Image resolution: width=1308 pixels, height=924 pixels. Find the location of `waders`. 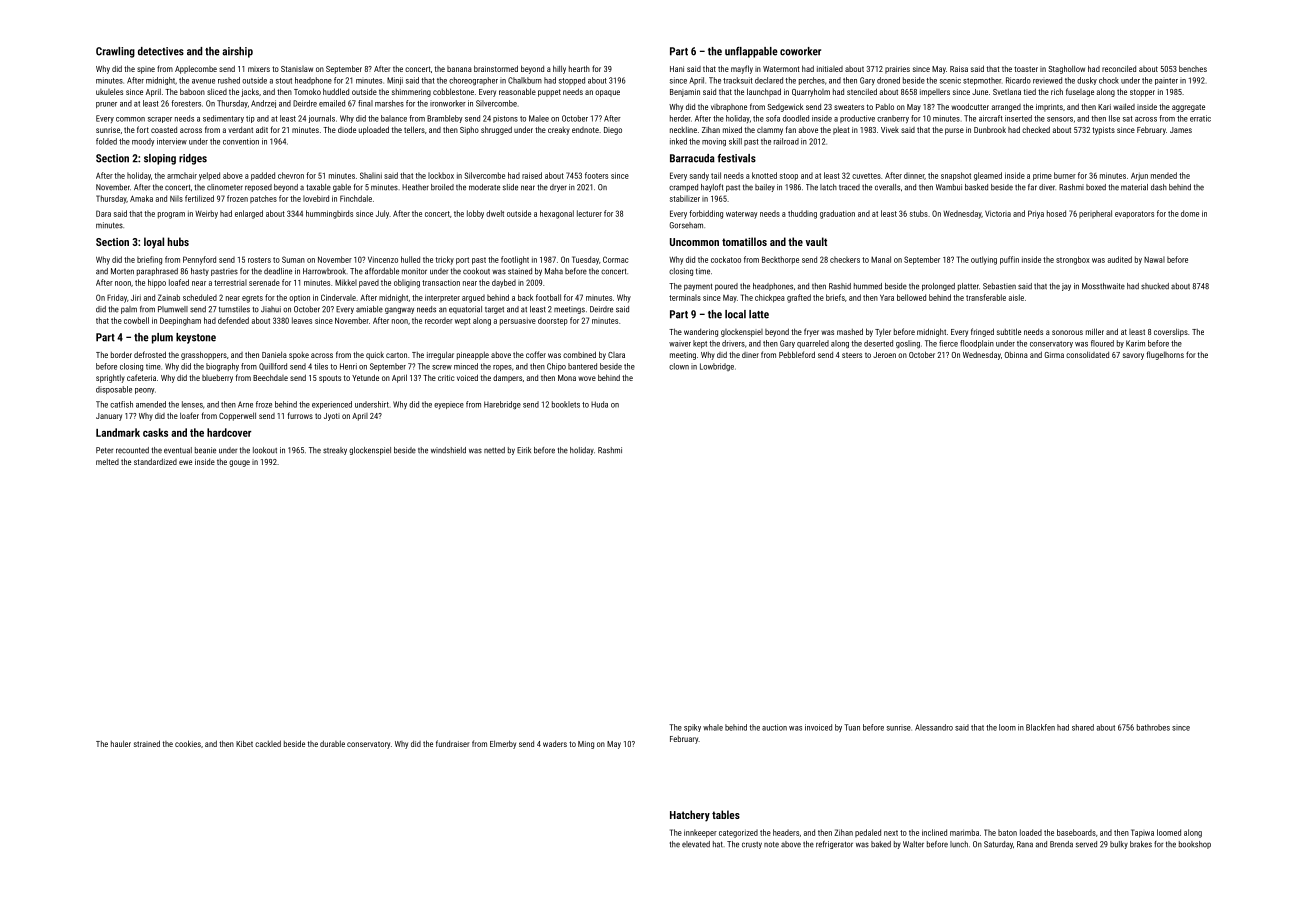

waders is located at coordinates (555, 744).
